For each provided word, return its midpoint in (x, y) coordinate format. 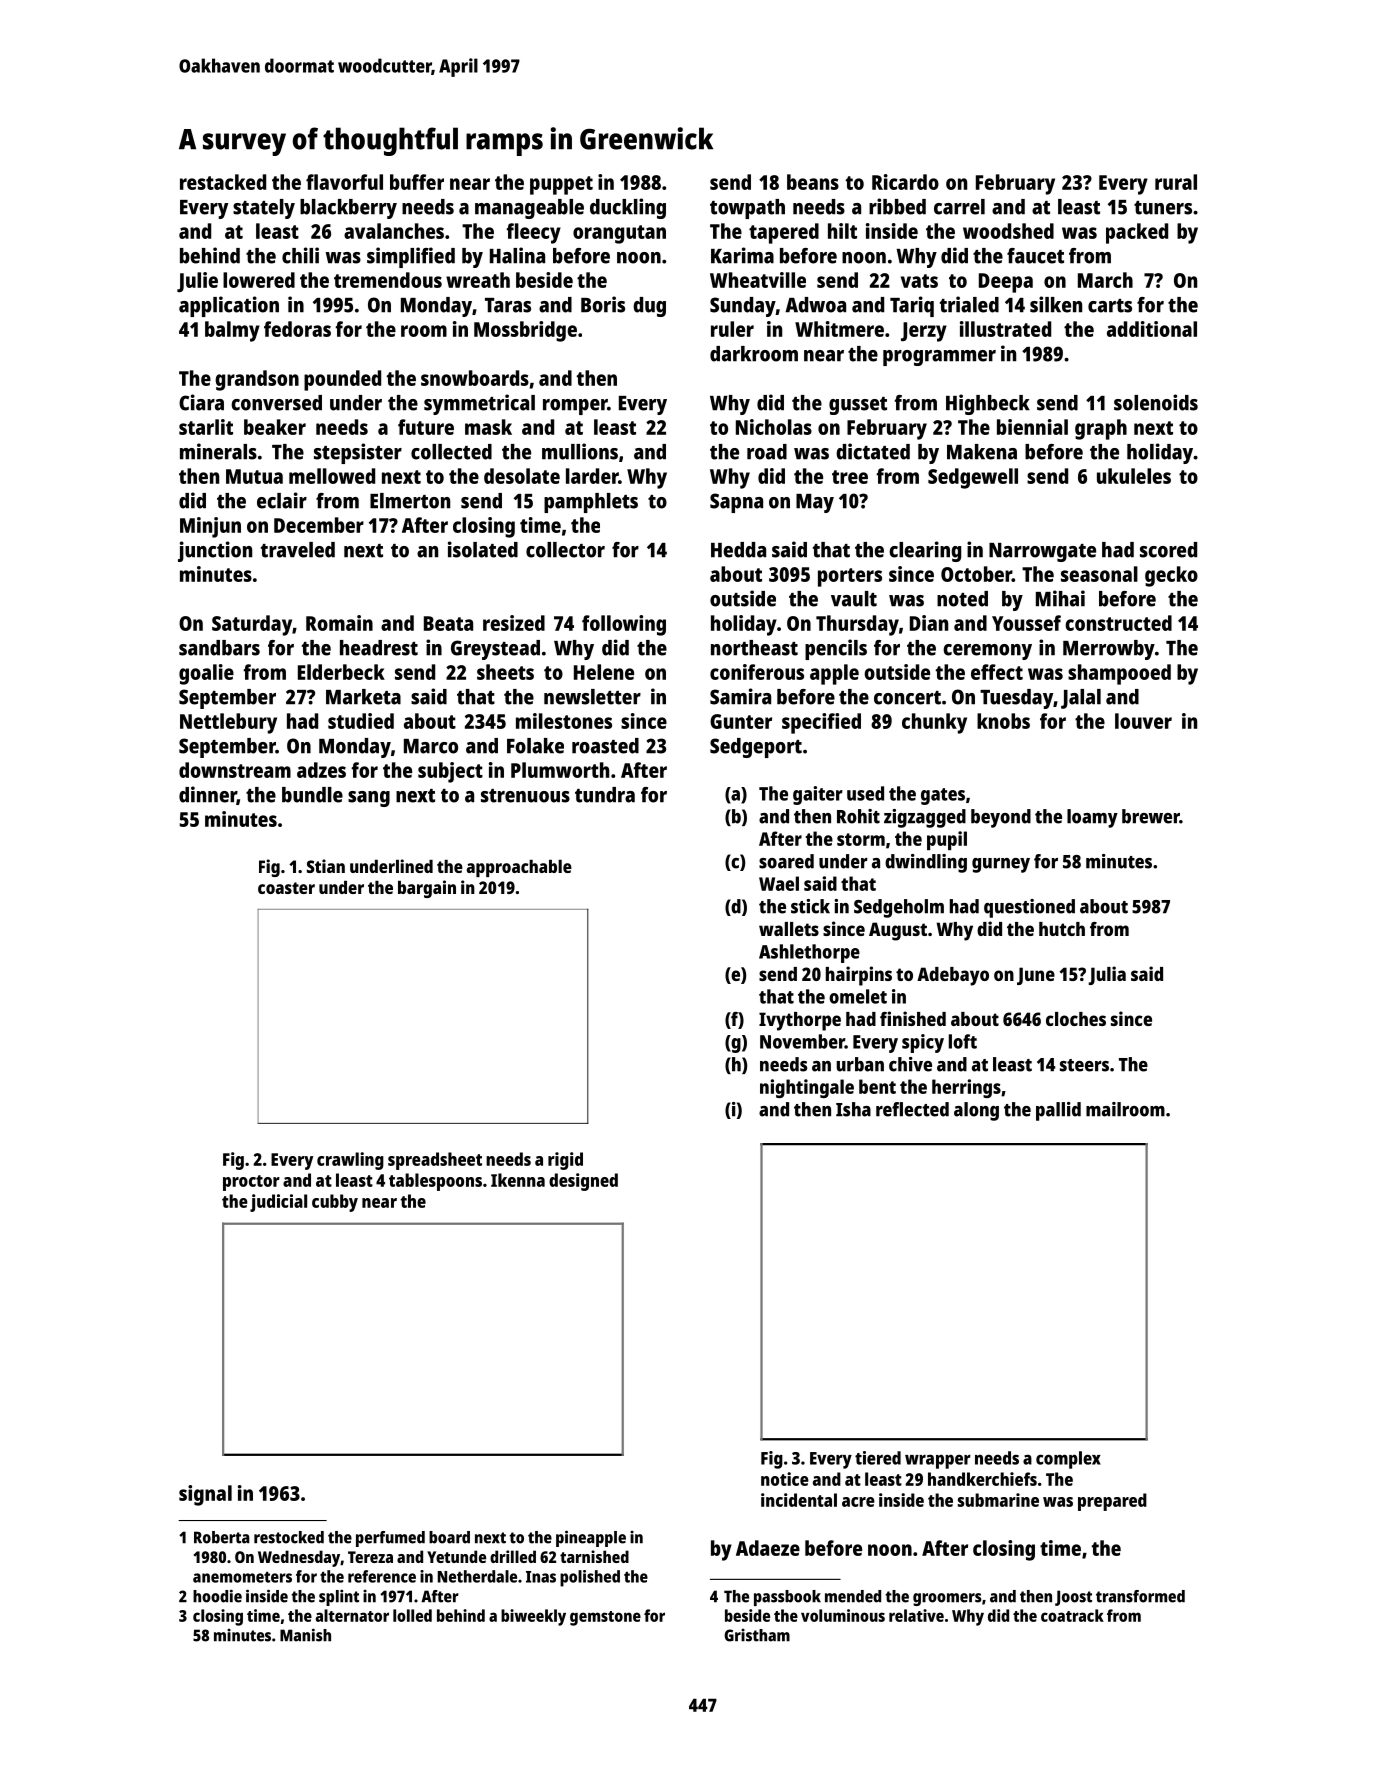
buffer (417, 182)
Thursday (857, 625)
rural (1176, 182)
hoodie (217, 1596)
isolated (483, 549)
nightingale (807, 1088)
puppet (561, 185)
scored (1168, 550)
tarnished (594, 1556)
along (976, 1111)
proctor (251, 1183)
